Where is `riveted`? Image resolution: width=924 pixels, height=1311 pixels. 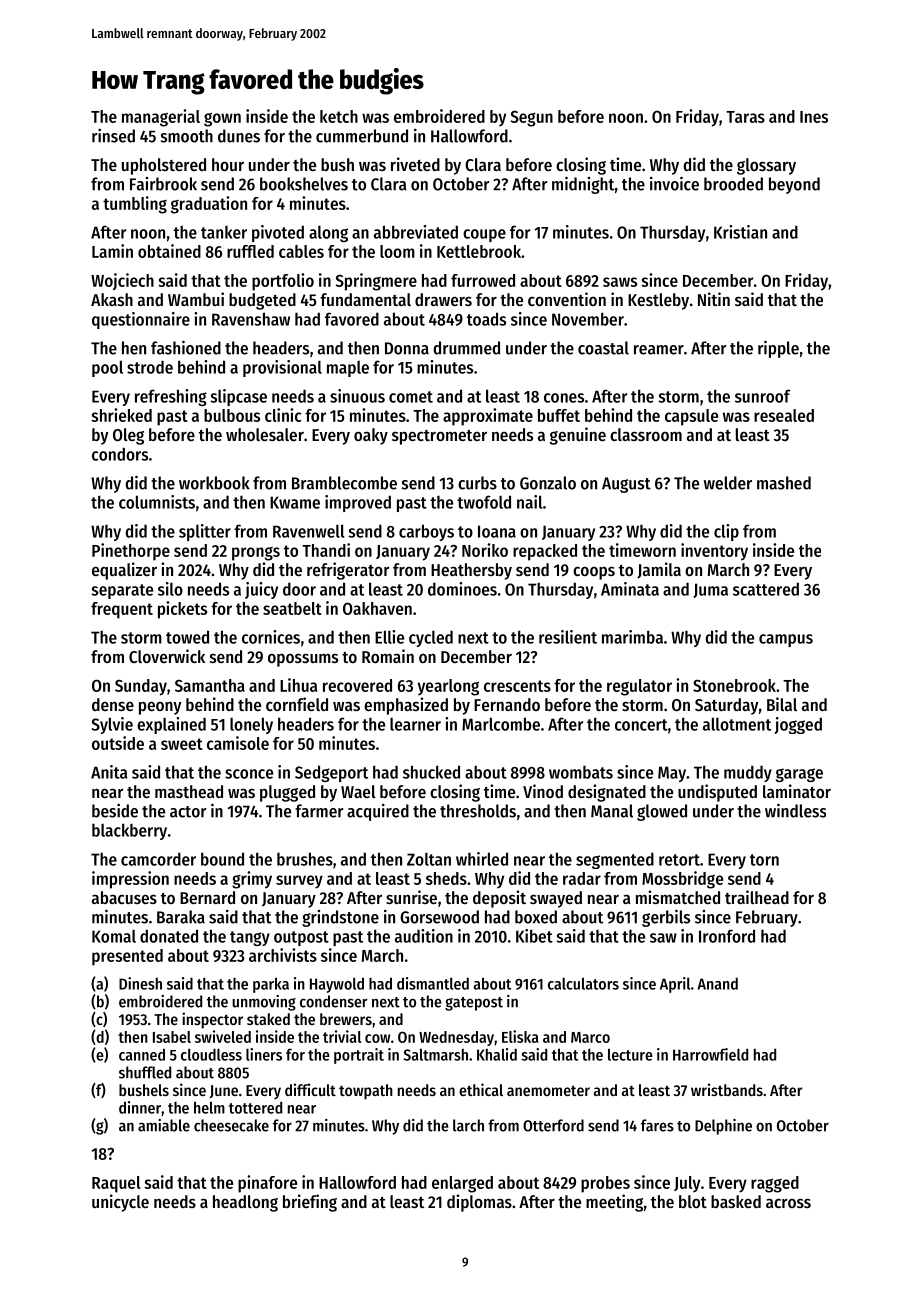 riveted is located at coordinates (415, 164).
